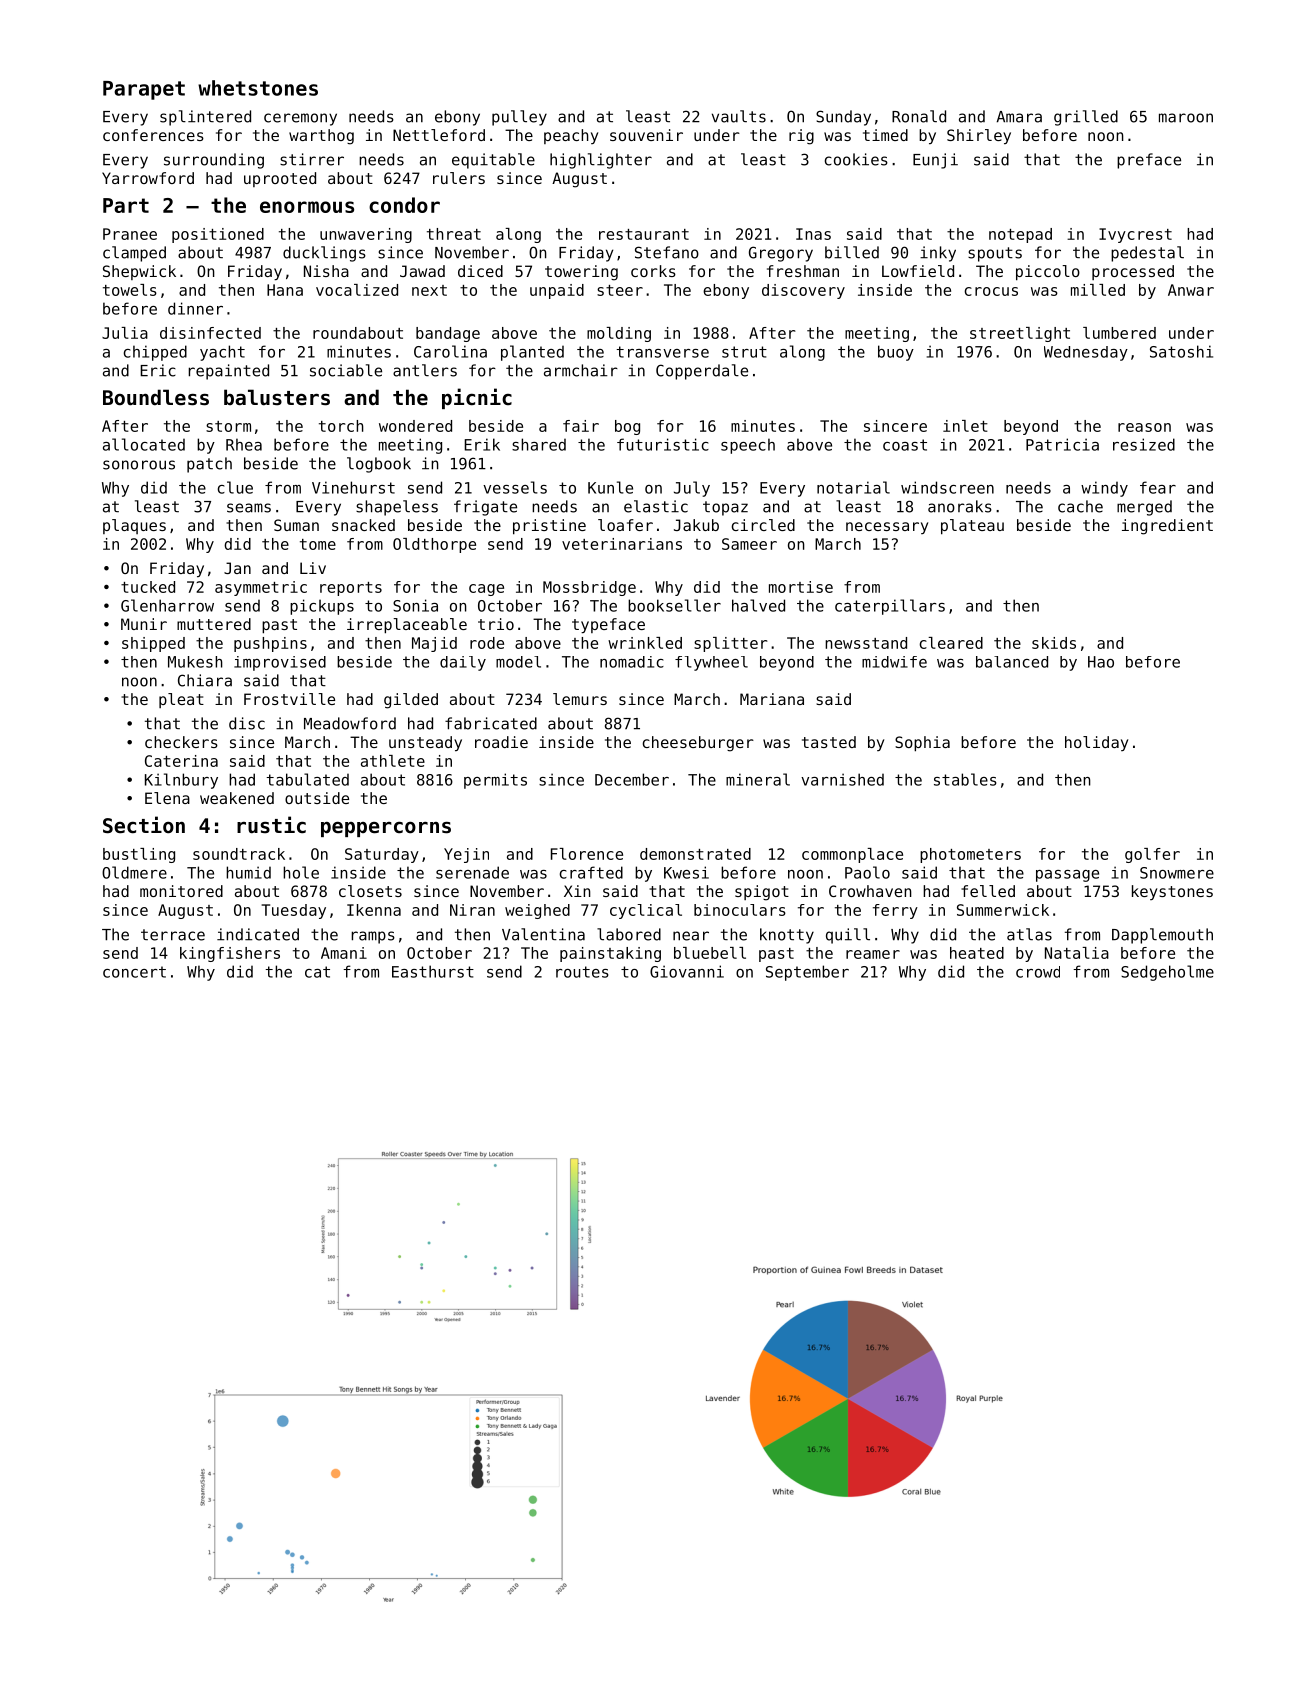  Describe the element at coordinates (228, 372) in the image. I see `repainted` at that location.
